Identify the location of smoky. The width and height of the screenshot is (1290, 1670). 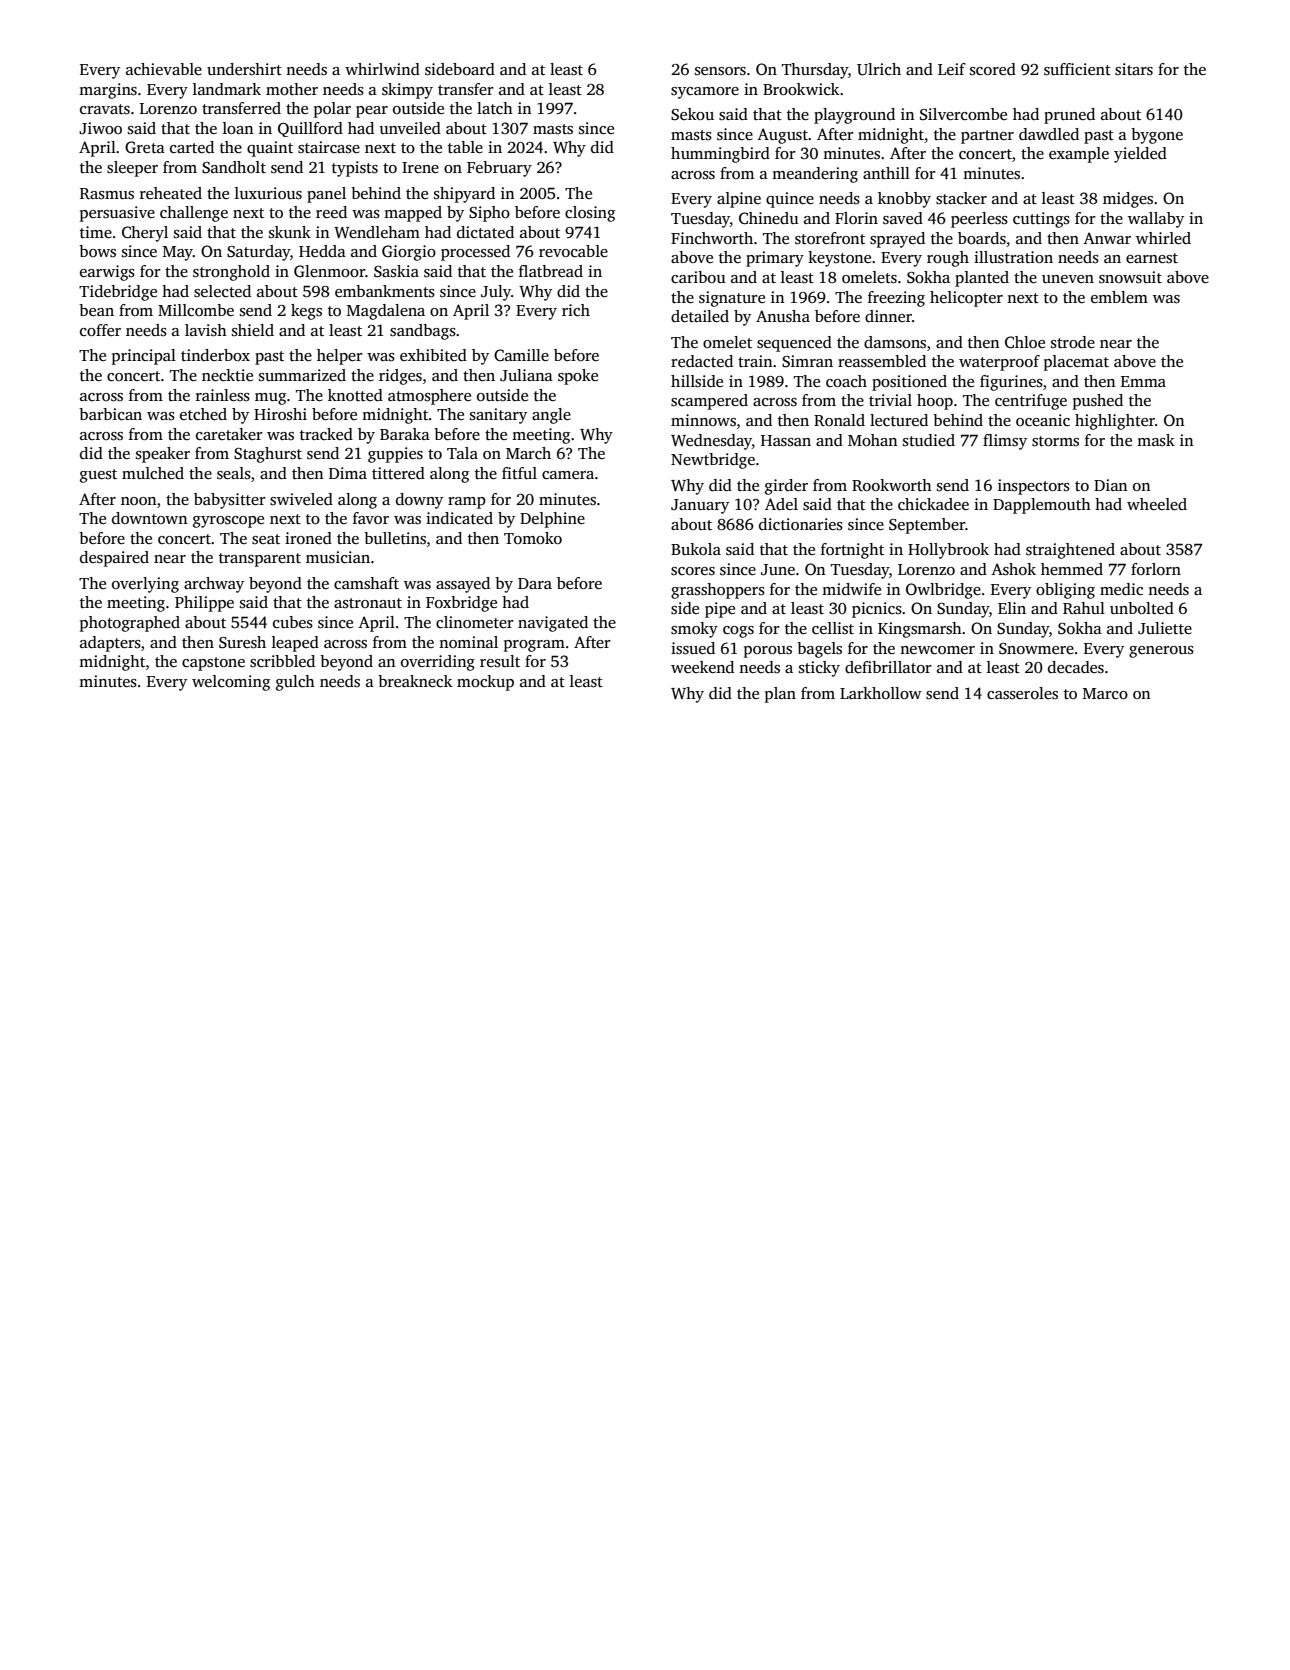
(694, 630).
